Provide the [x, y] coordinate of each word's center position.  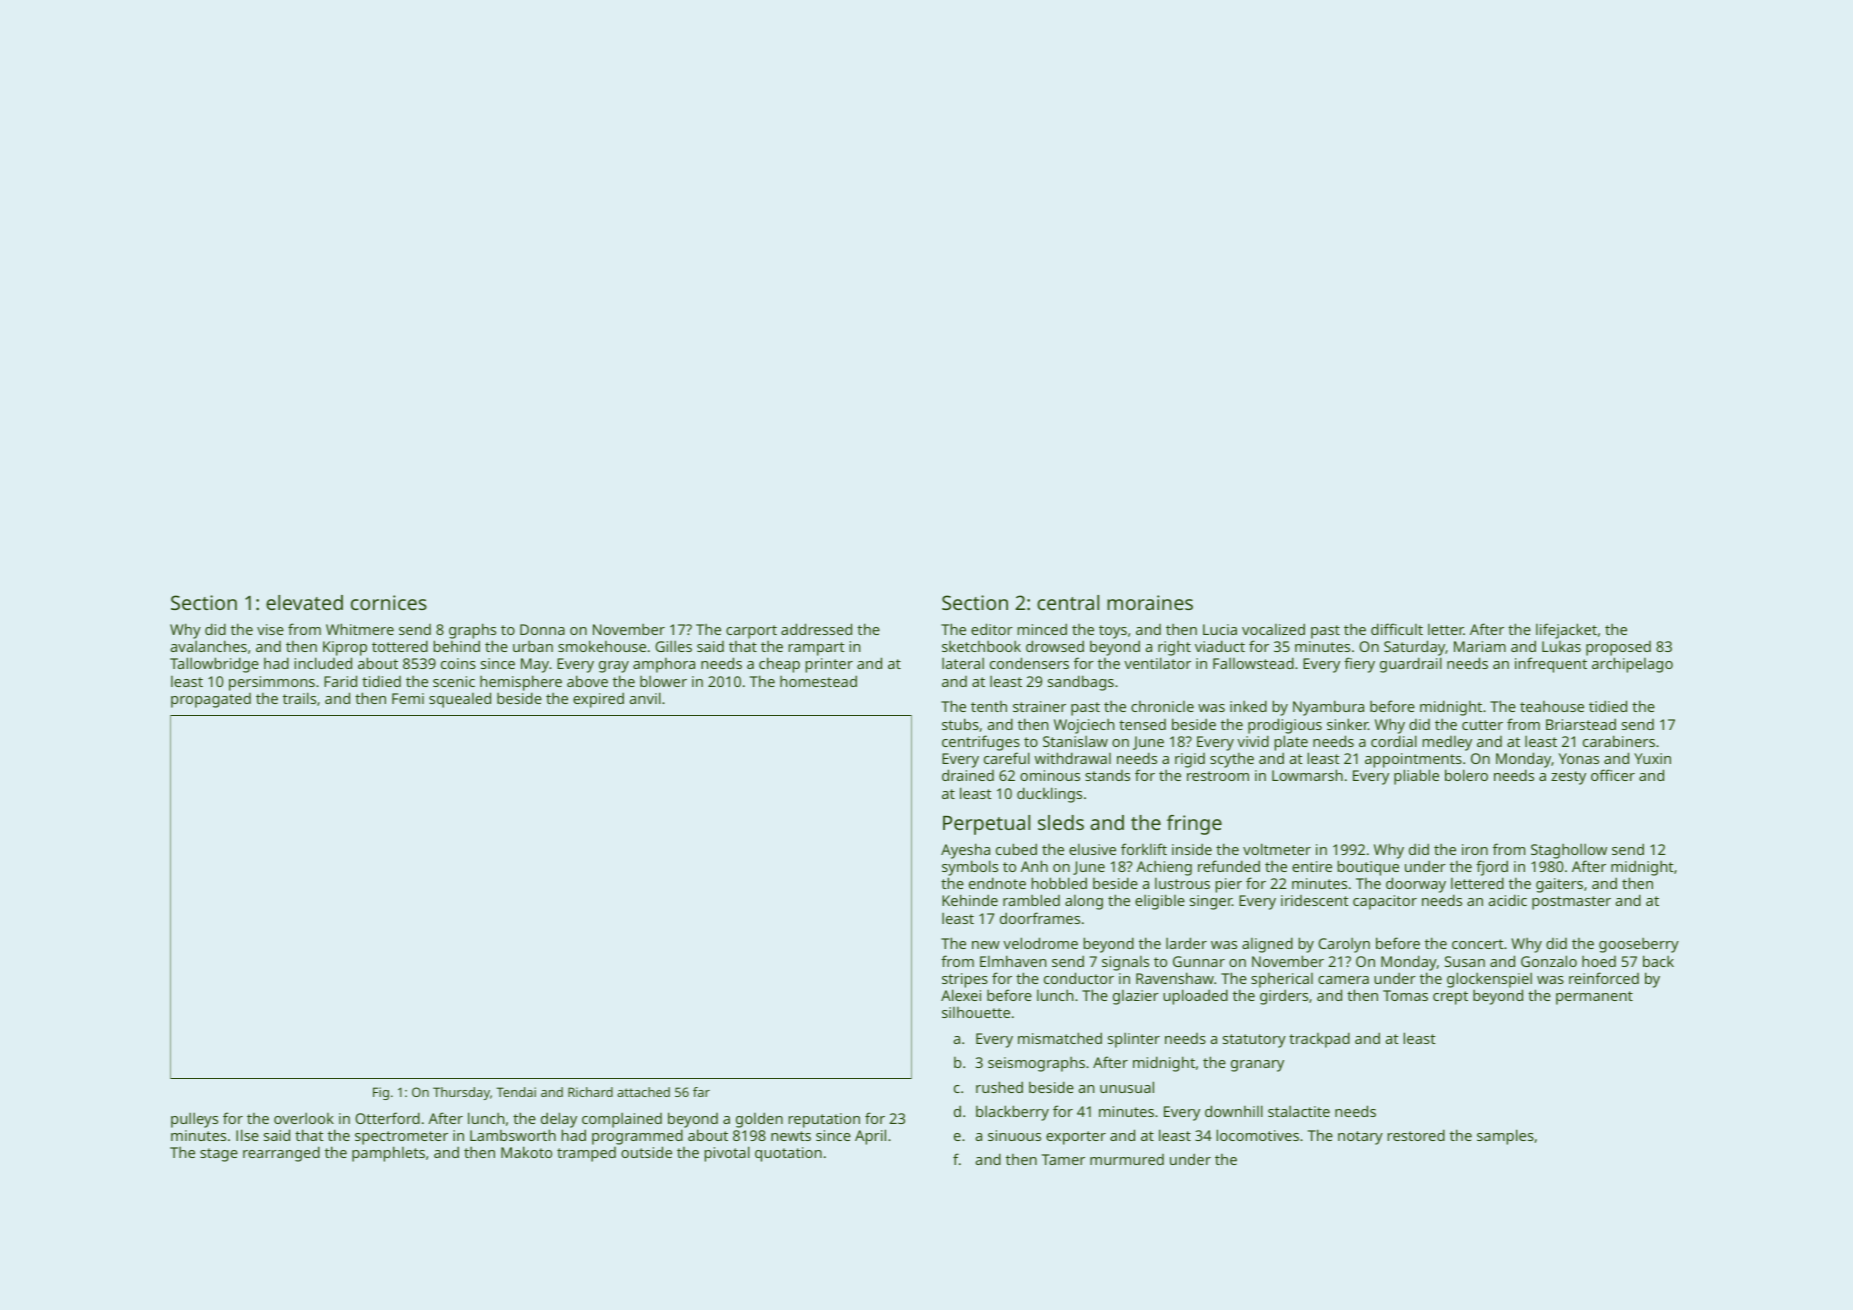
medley [1447, 743]
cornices [389, 602]
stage [219, 1155]
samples [1505, 1137]
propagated [211, 700]
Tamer [1063, 1159]
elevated [304, 602]
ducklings [1049, 795]
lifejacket [1566, 631]
